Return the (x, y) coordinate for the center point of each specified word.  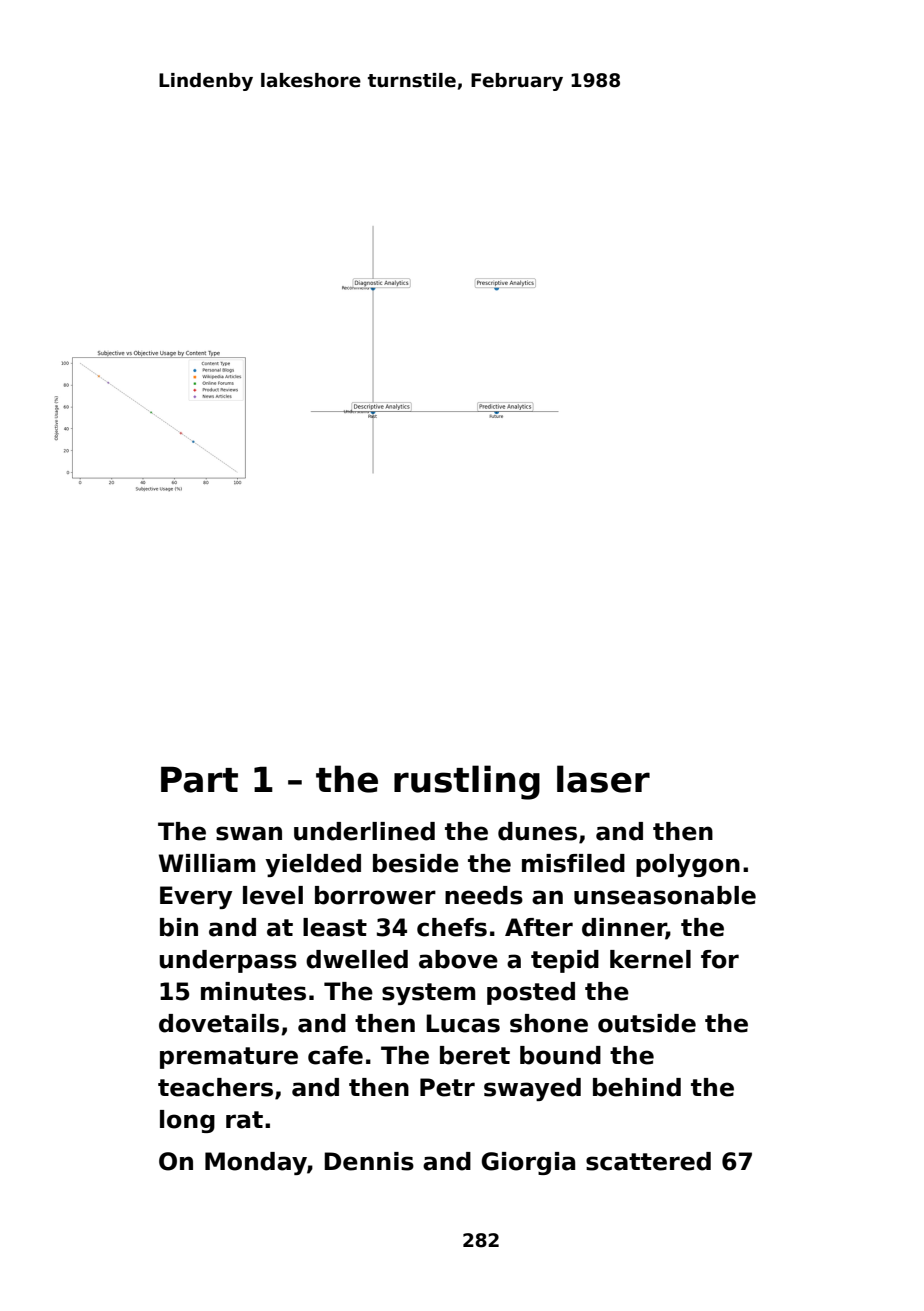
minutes (253, 991)
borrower (375, 895)
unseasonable (665, 895)
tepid (565, 961)
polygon (688, 865)
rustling (467, 782)
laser (603, 779)
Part (199, 779)
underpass (228, 961)
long (187, 1121)
